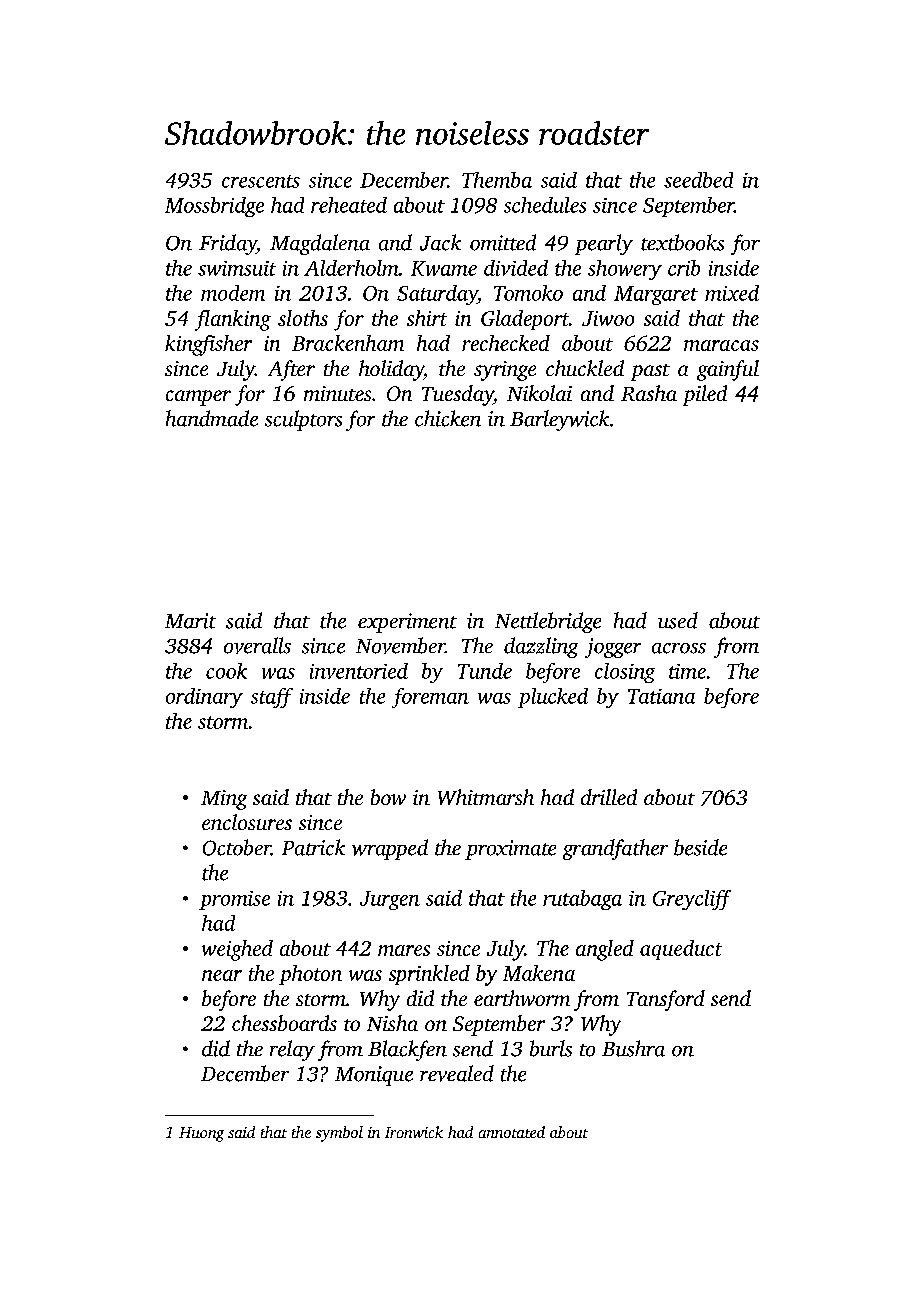 This screenshot has width=924, height=1311. I want to click on annotated, so click(512, 1132).
